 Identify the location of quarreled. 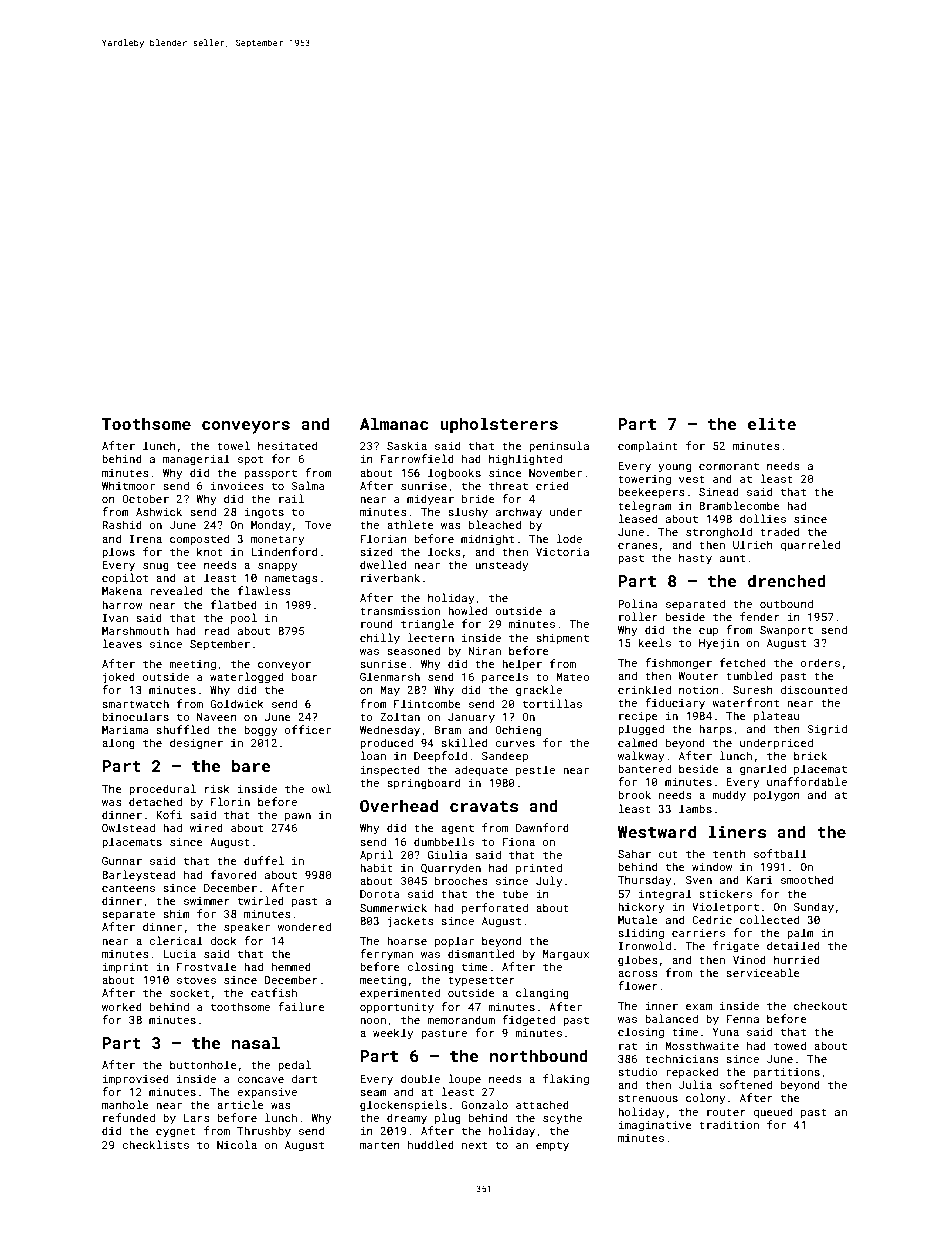
(810, 545).
